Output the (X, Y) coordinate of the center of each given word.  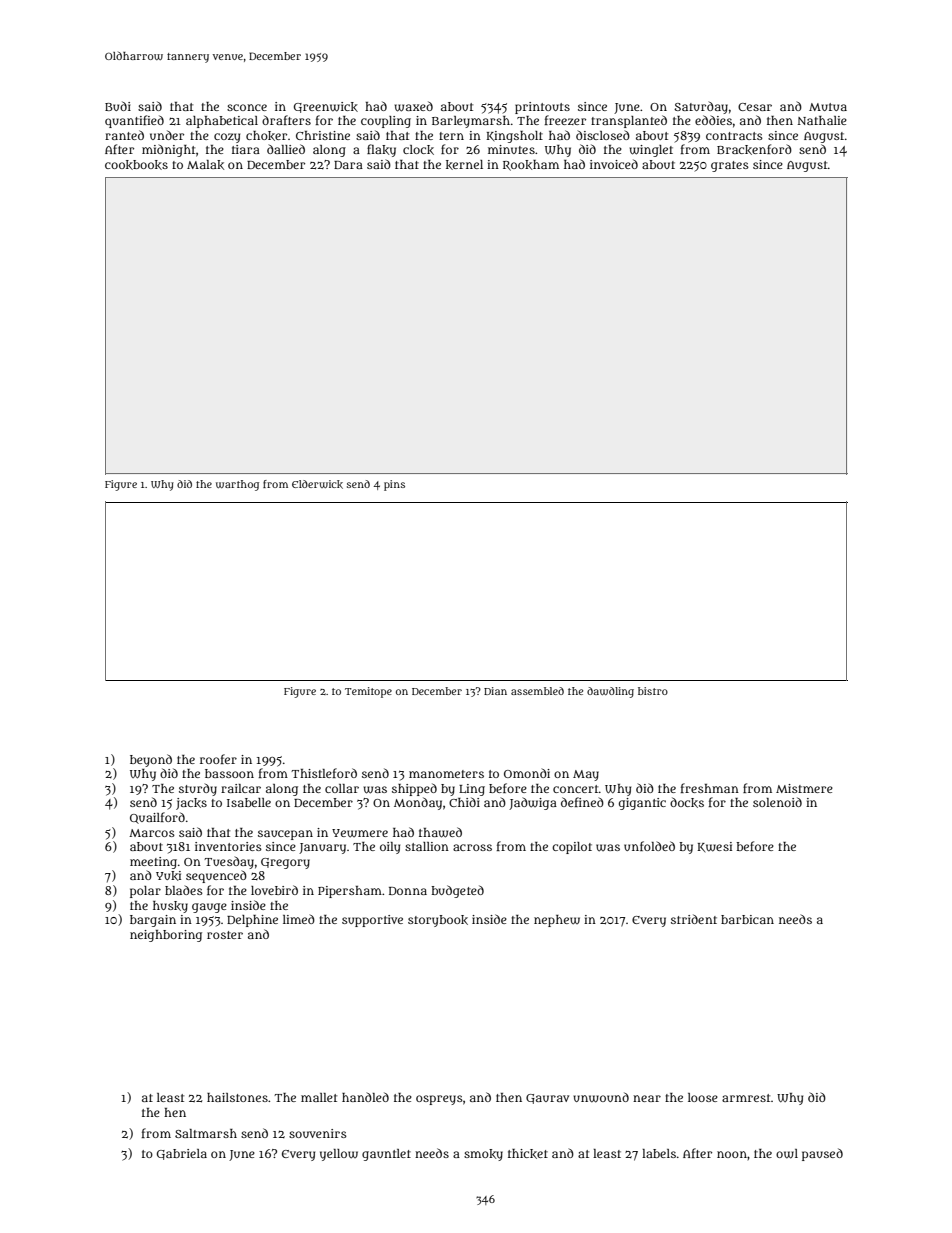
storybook (438, 921)
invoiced (614, 164)
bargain (153, 921)
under (167, 135)
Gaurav (547, 1099)
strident (694, 919)
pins (394, 485)
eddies (713, 120)
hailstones (237, 1097)
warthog (237, 485)
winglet (651, 151)
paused (822, 1154)
